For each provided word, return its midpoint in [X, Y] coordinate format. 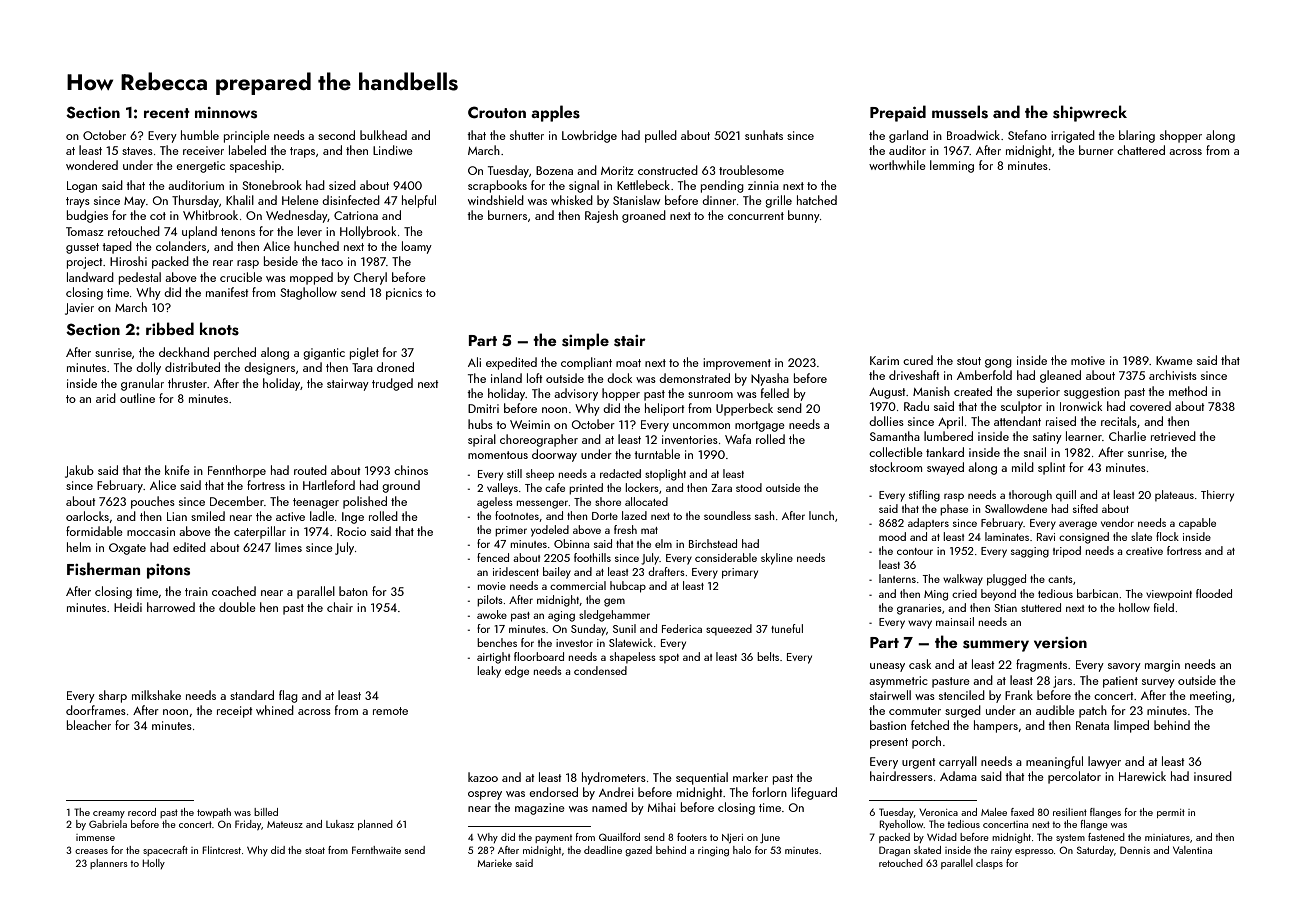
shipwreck [1090, 113]
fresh [625, 529]
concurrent [756, 216]
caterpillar [260, 532]
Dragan [894, 851]
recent [167, 113]
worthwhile [897, 165]
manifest [227, 292]
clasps [989, 864]
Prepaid [898, 113]
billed [266, 812]
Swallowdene [1016, 508]
